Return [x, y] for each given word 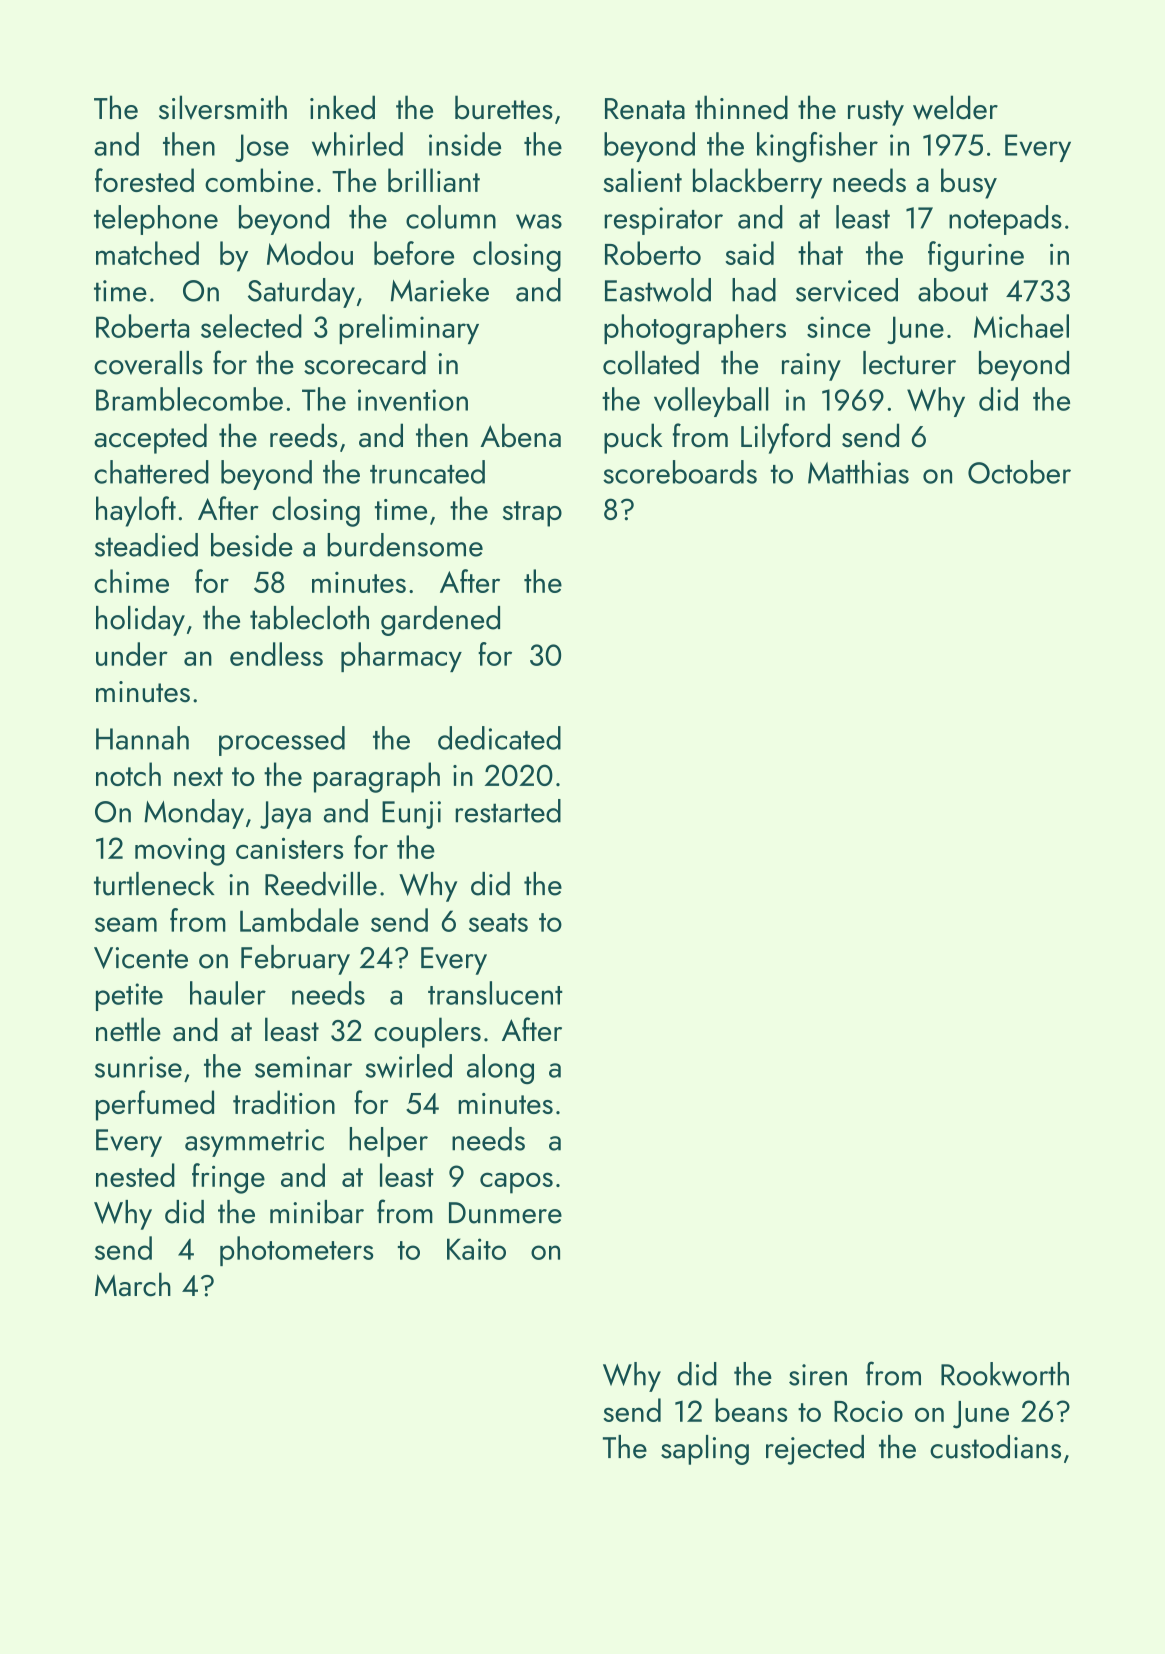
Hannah [142, 738]
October [1019, 472]
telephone [156, 220]
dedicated [499, 738]
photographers [695, 329]
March [133, 1284]
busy [969, 183]
